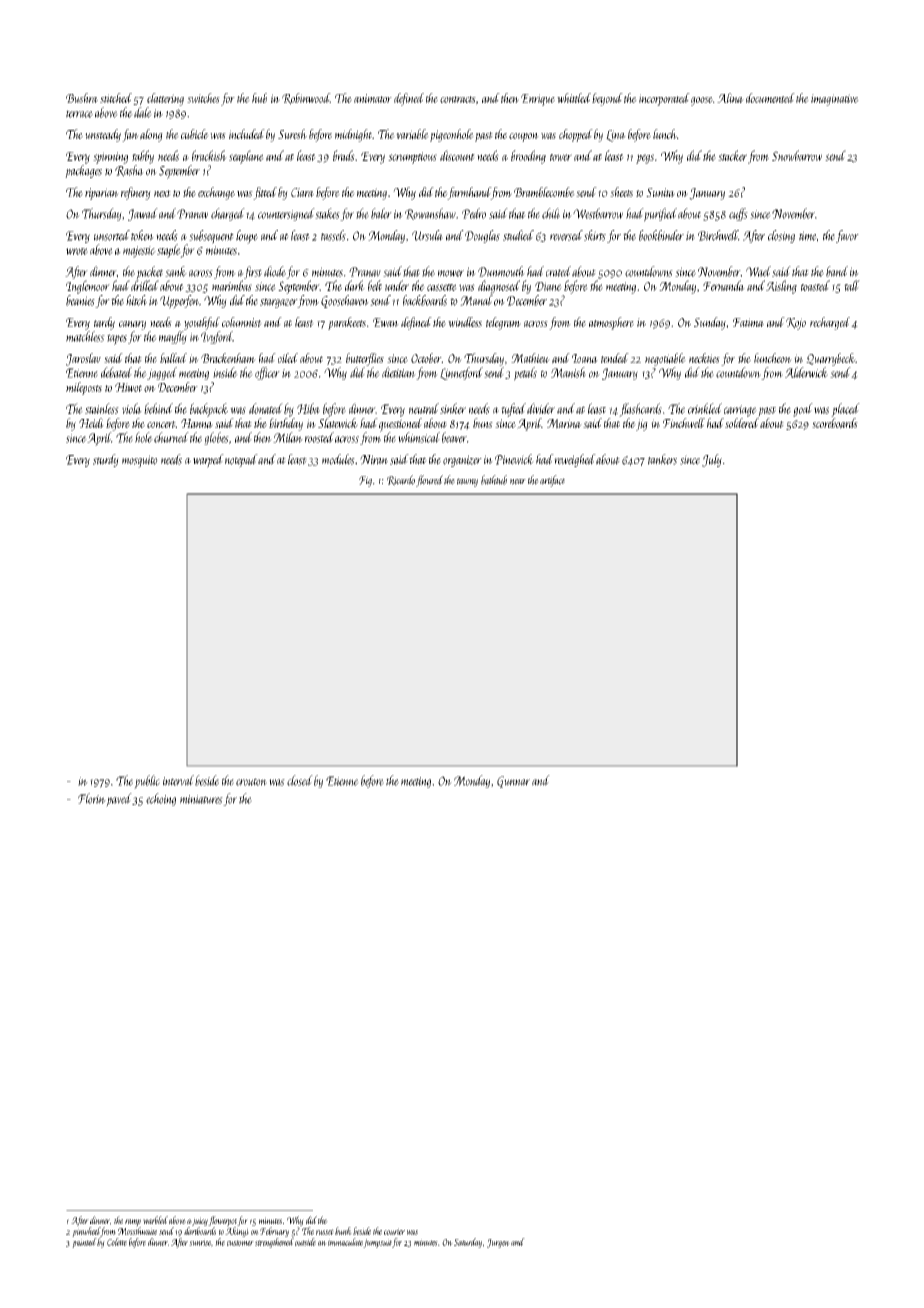  I want to click on immaculate, so click(345, 1242).
